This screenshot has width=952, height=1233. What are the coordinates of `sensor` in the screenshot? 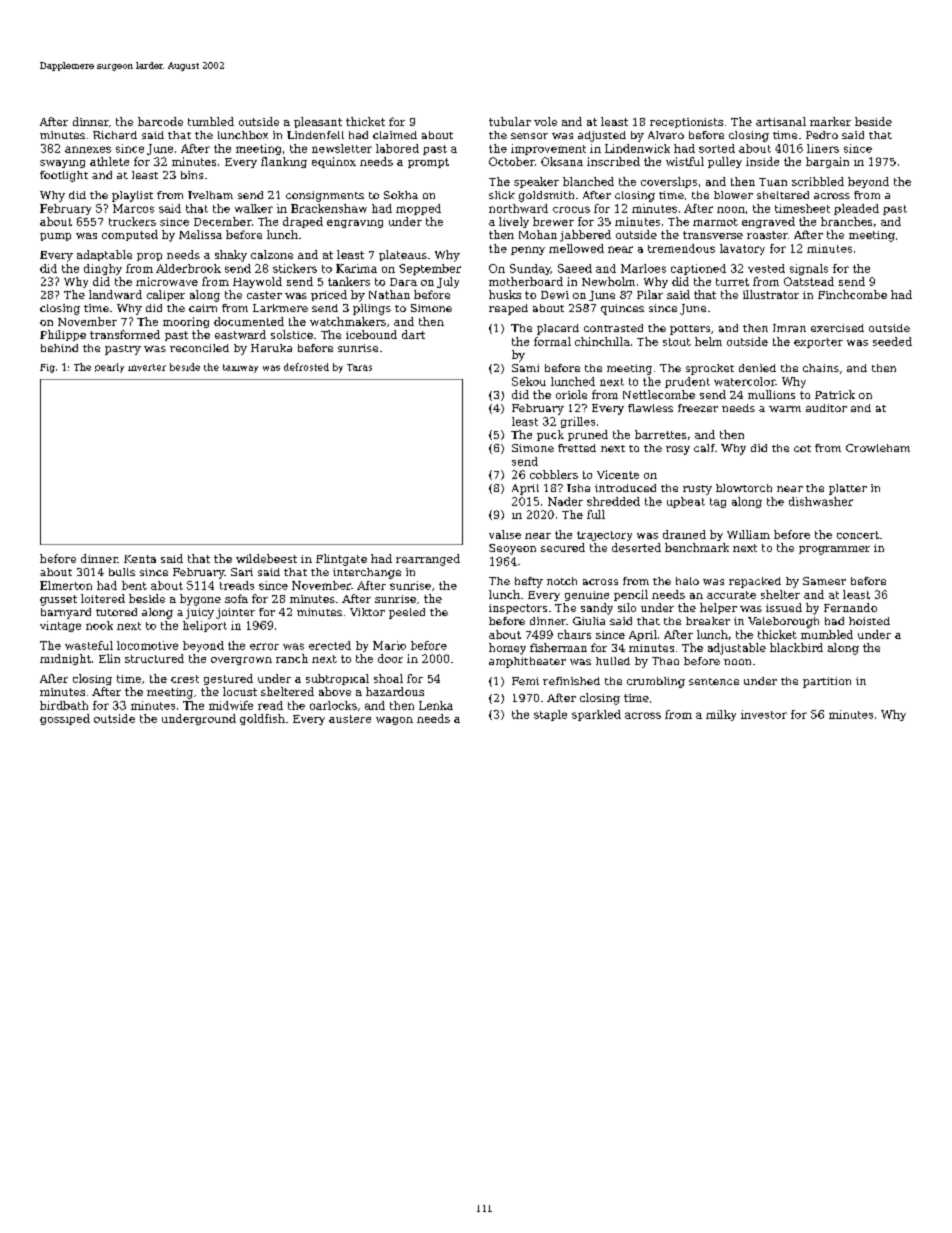 It's located at (529, 136).
